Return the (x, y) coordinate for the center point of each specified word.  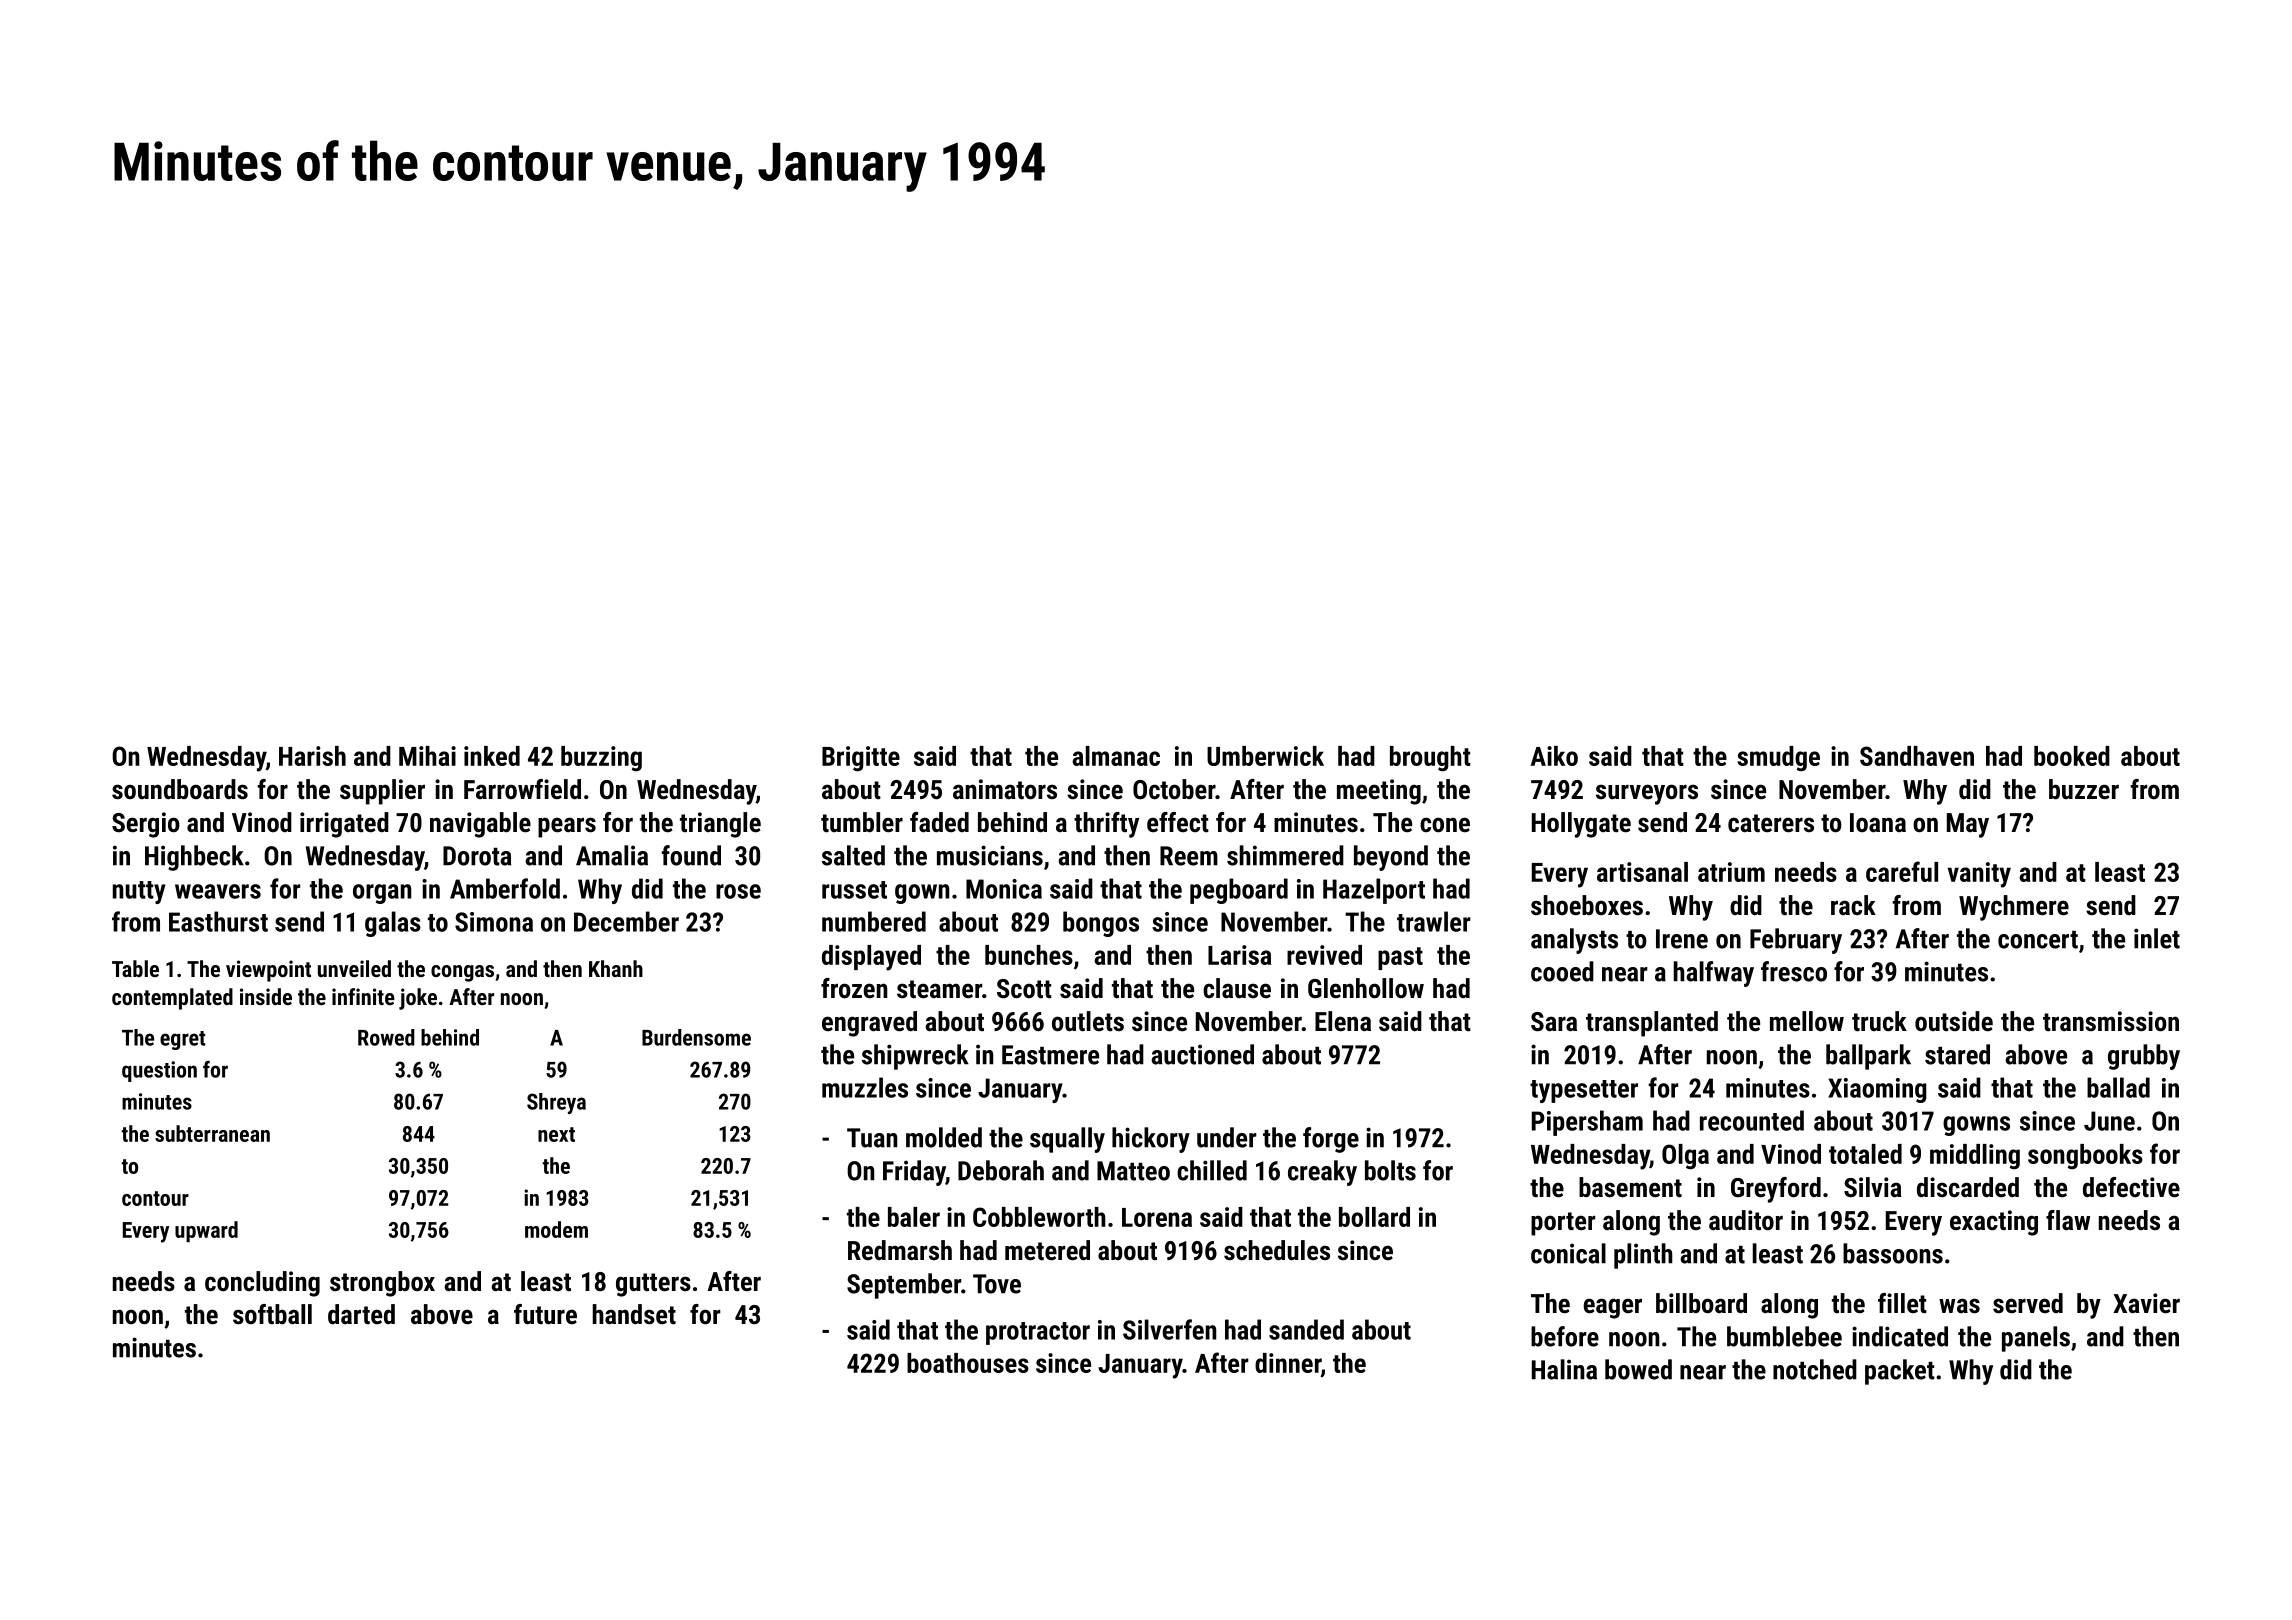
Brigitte (861, 759)
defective (2131, 1187)
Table (135, 968)
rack (1853, 905)
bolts (1390, 1170)
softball (272, 1314)
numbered (874, 921)
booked (2072, 756)
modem (556, 1229)
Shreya (556, 1103)
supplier (382, 792)
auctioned (1202, 1054)
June (2109, 1121)
